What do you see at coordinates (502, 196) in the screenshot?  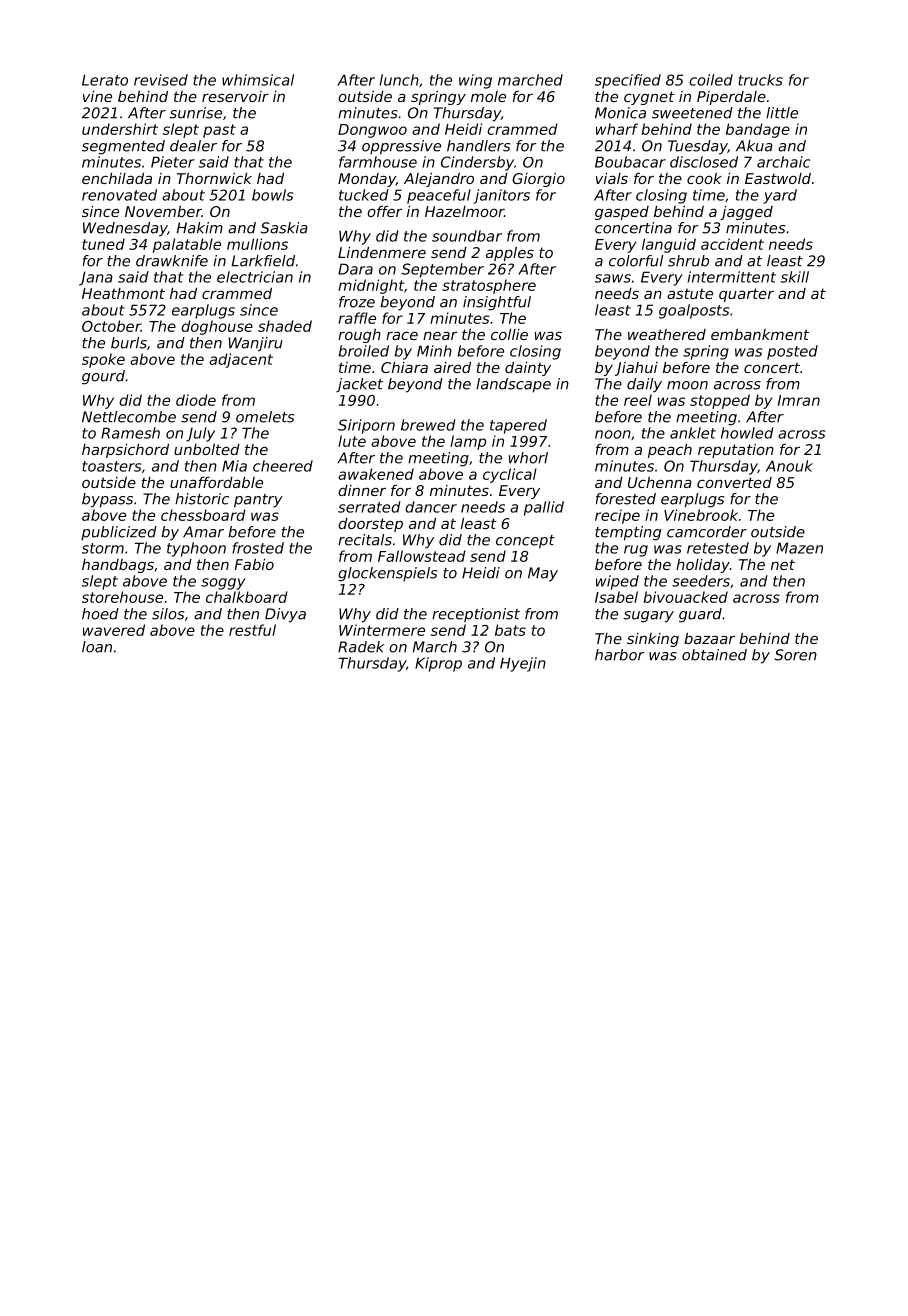 I see `janitors` at bounding box center [502, 196].
